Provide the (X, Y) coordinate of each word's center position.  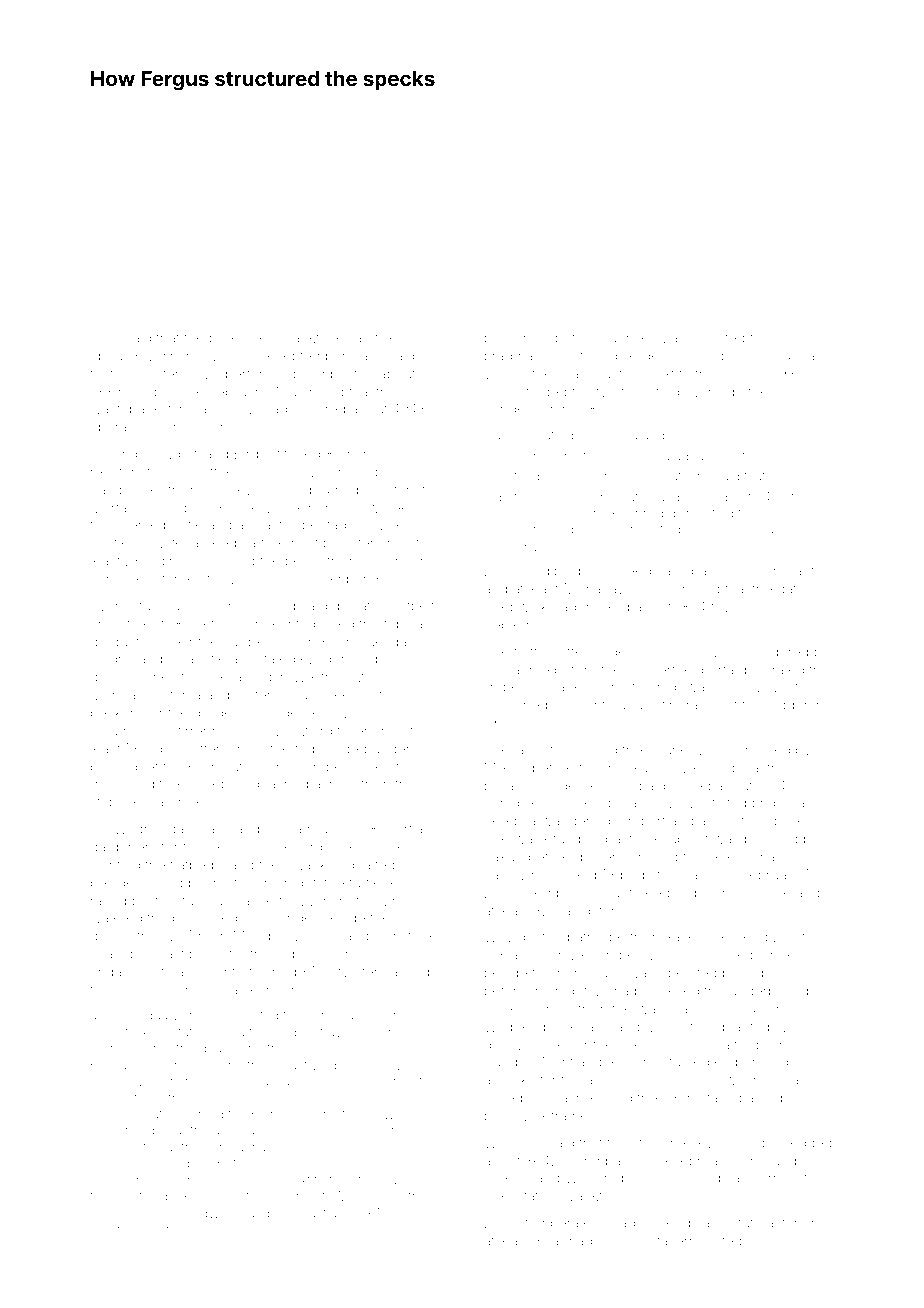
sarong (249, 679)
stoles (813, 937)
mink (147, 1213)
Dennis (527, 337)
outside (666, 529)
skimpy (548, 894)
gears (216, 1050)
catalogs (410, 973)
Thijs (105, 339)
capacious (709, 572)
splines (789, 822)
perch (303, 562)
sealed (111, 954)
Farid (816, 355)
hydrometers (376, 491)
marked (605, 606)
